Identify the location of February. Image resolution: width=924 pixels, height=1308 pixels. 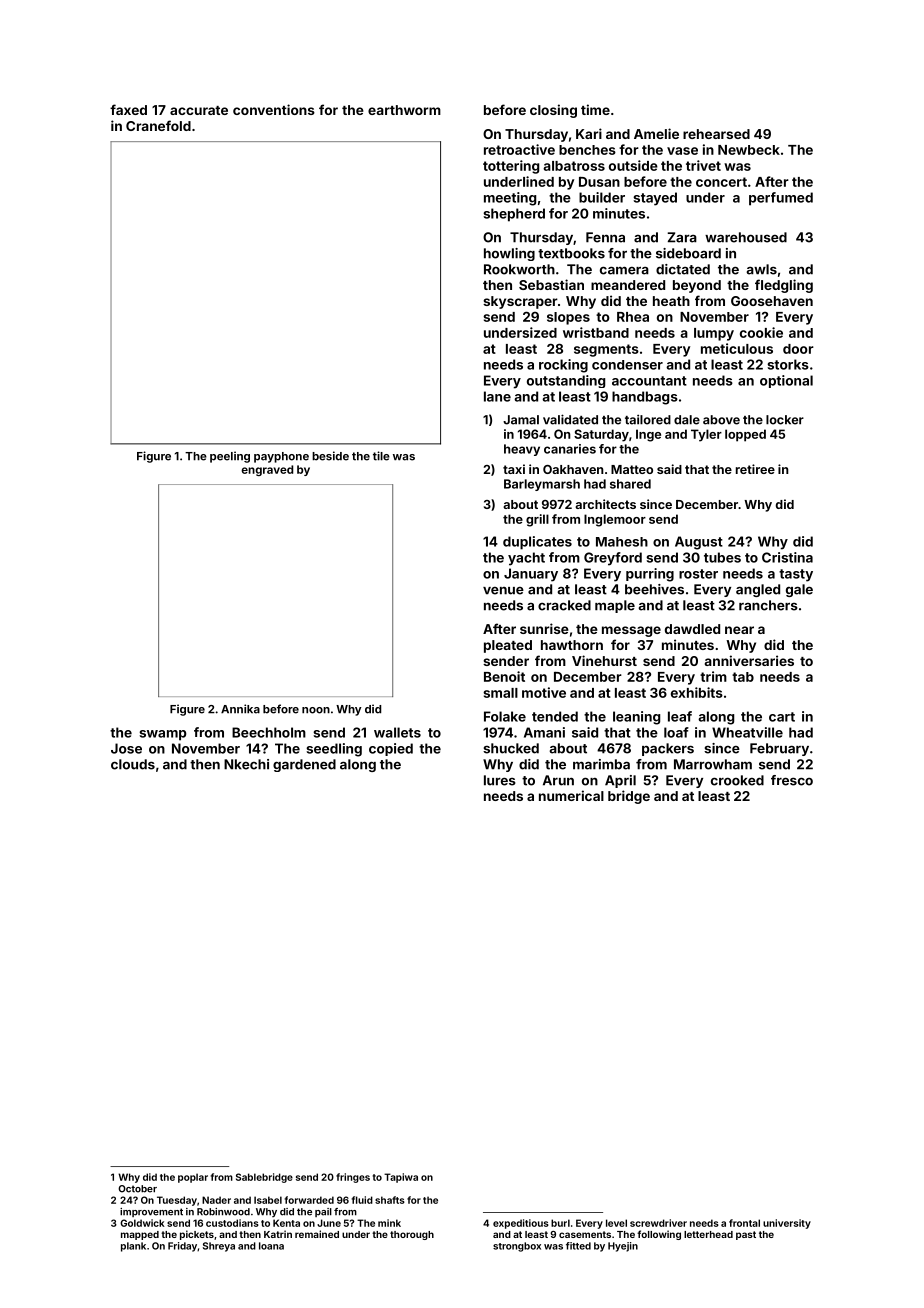
(779, 749).
